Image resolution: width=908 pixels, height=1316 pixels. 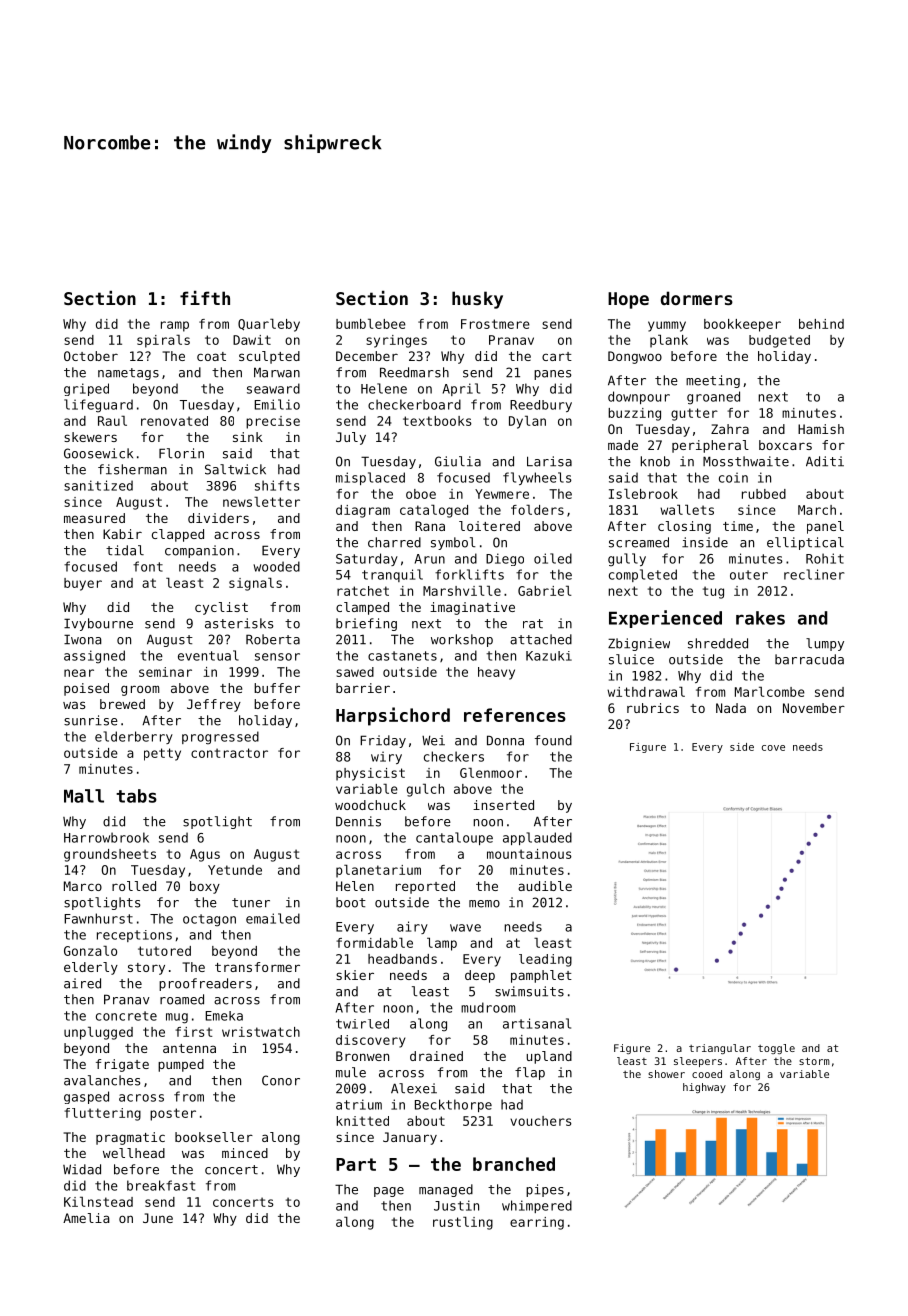 I want to click on ratchet, so click(x=363, y=591).
